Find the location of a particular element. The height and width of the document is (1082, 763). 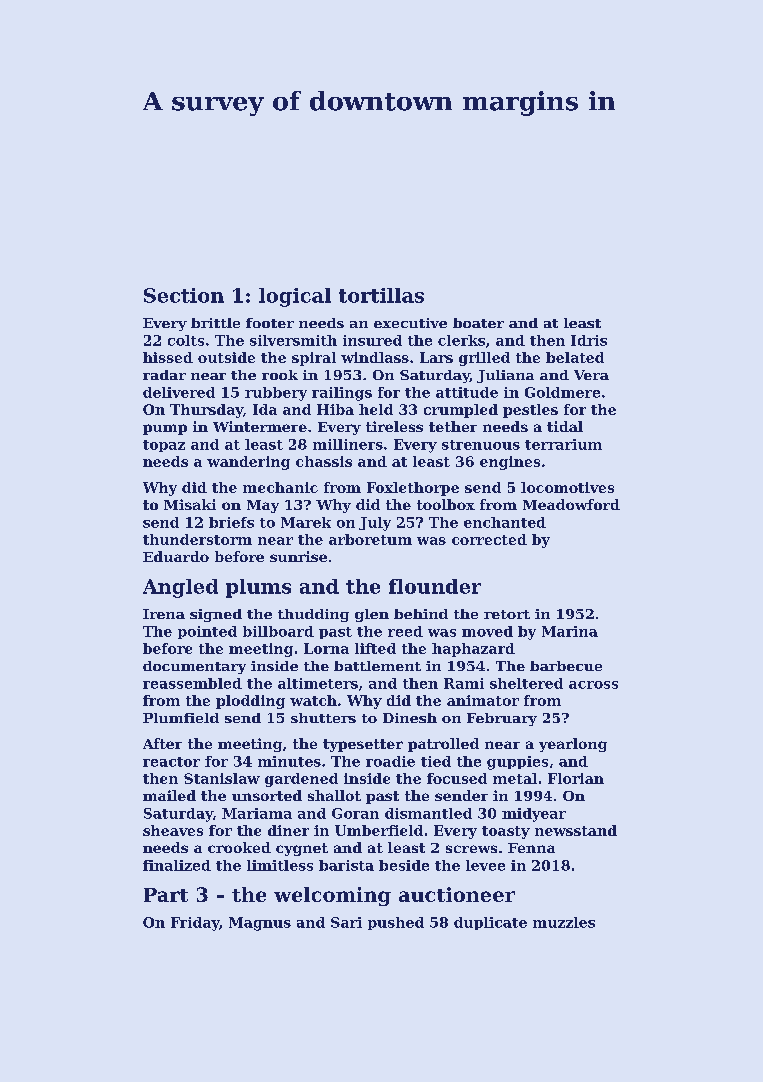

Idris is located at coordinates (589, 340).
